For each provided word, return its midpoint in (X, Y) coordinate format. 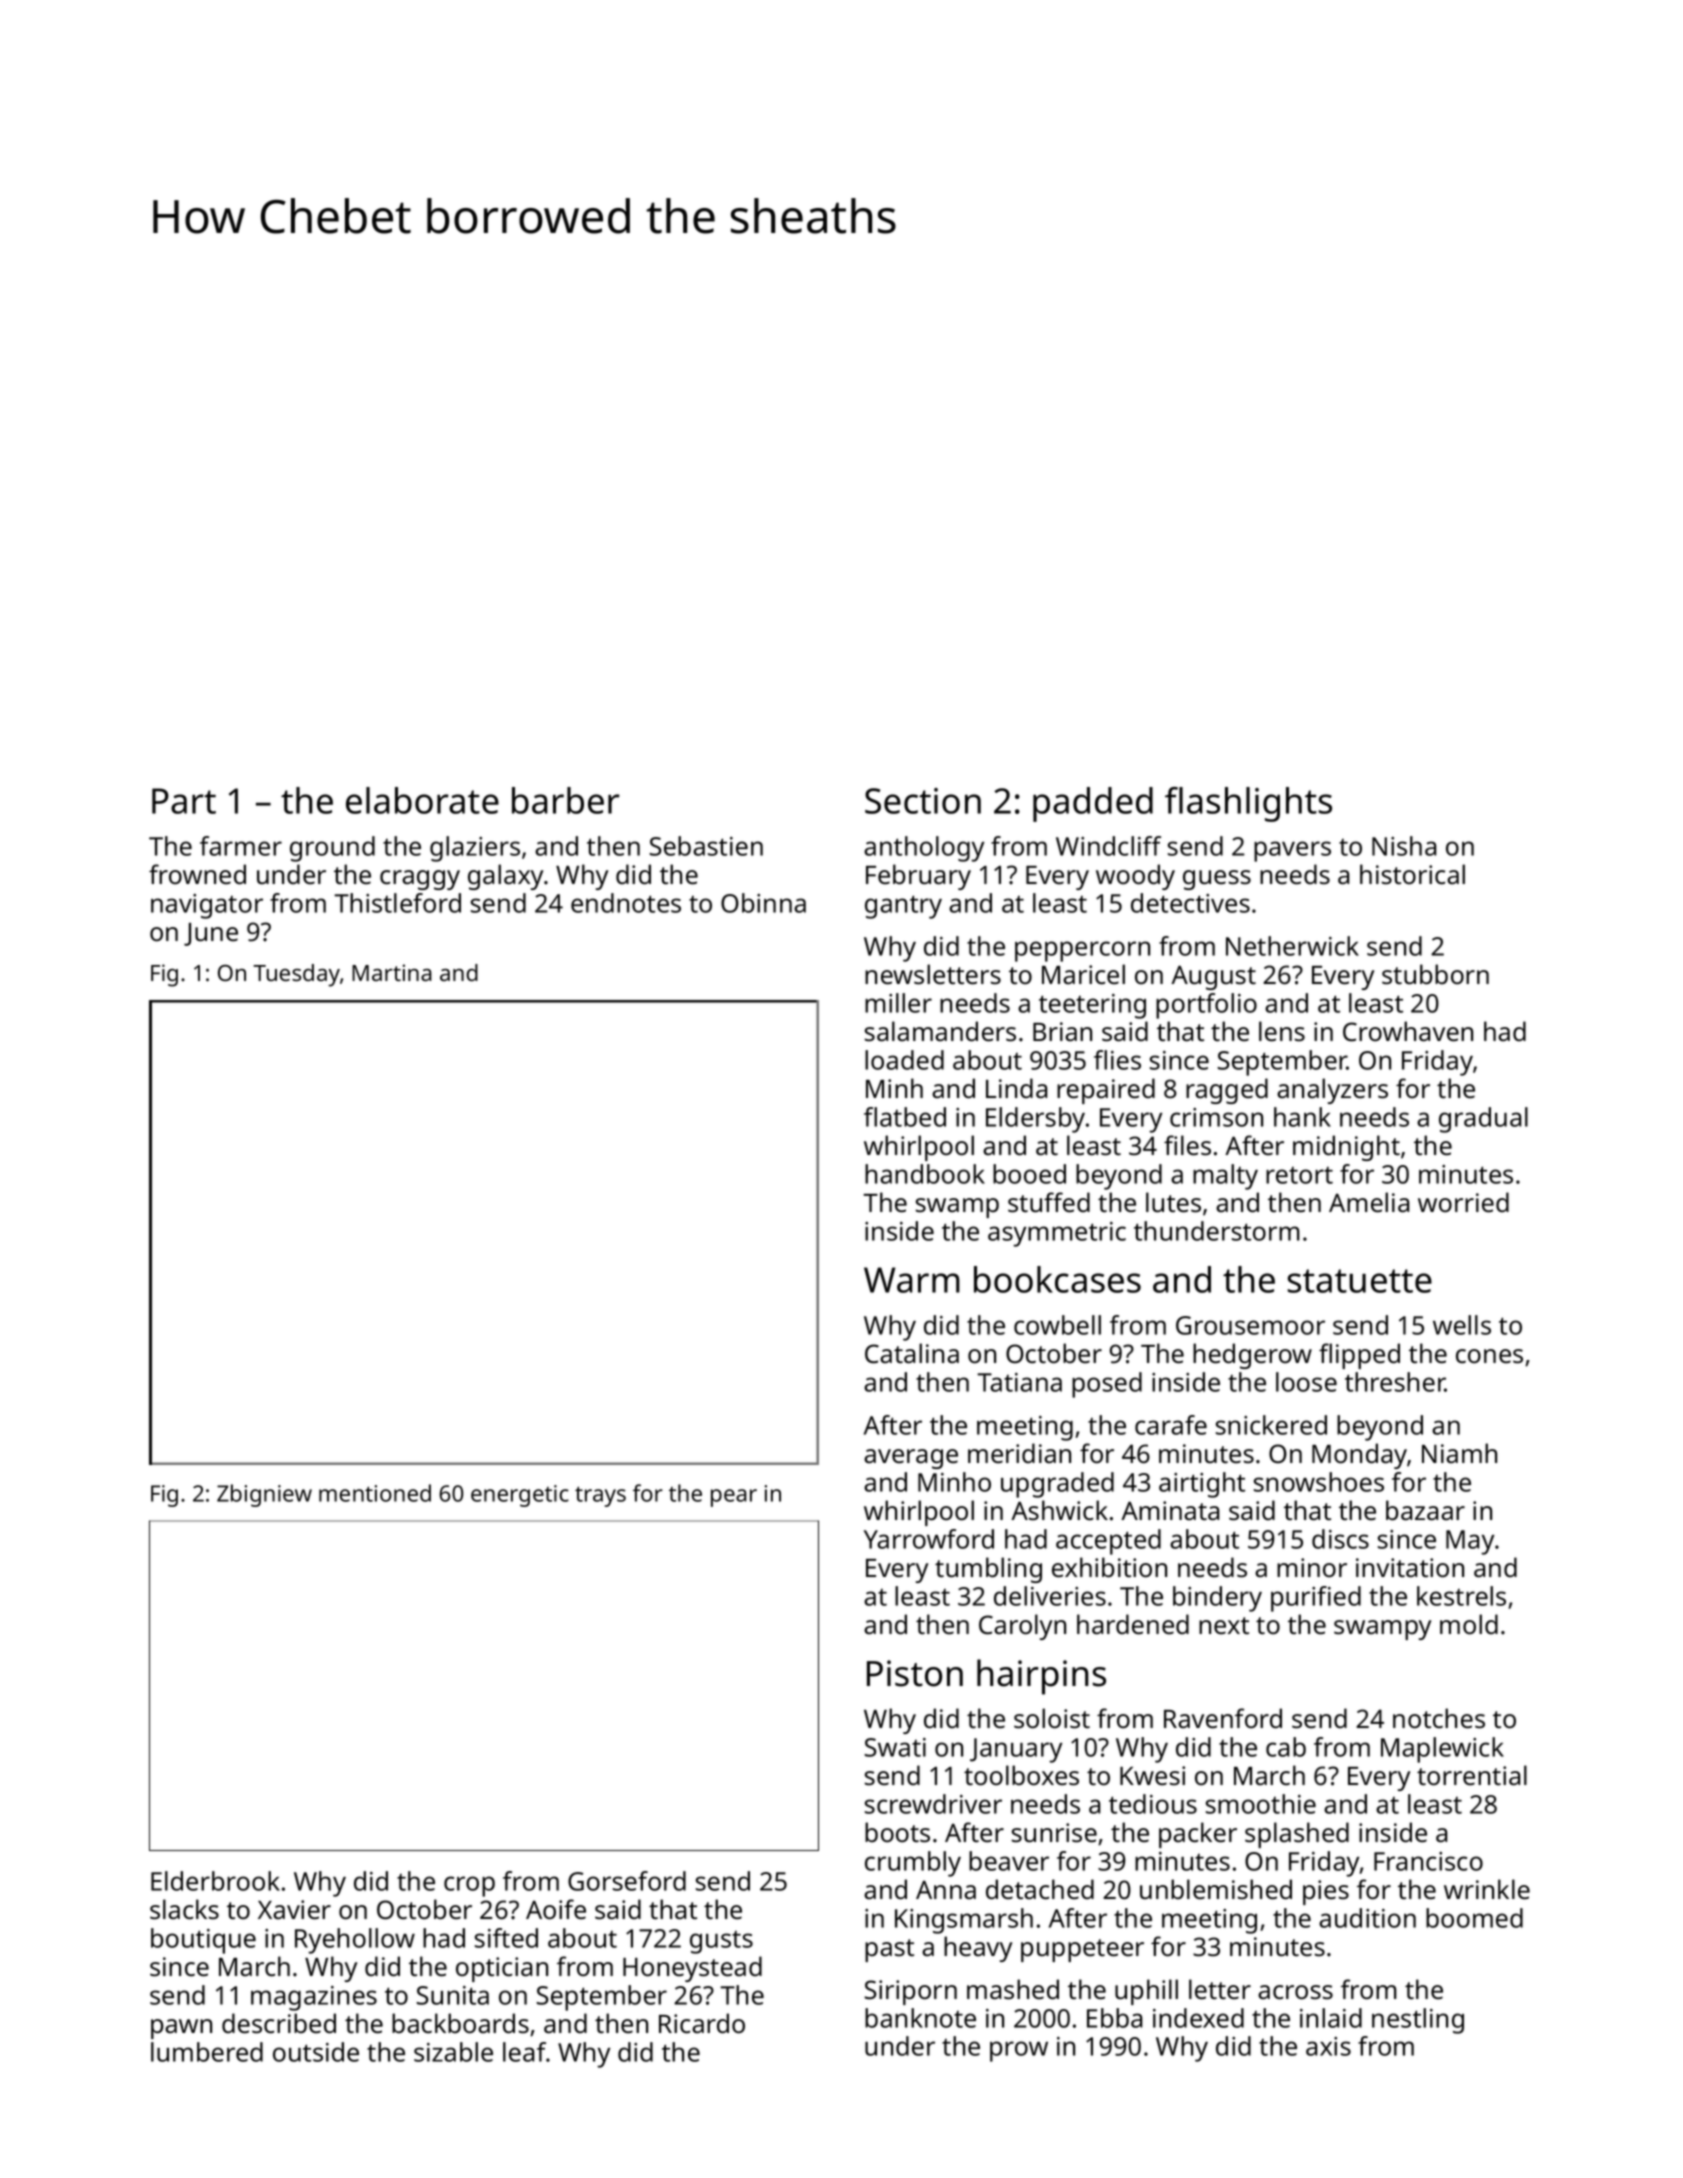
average (911, 1459)
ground (332, 849)
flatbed (905, 1117)
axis (1328, 2046)
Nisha (1404, 846)
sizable (453, 2052)
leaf (525, 2052)
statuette (1359, 1281)
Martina (392, 972)
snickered (1271, 1425)
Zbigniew (264, 1495)
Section (923, 801)
